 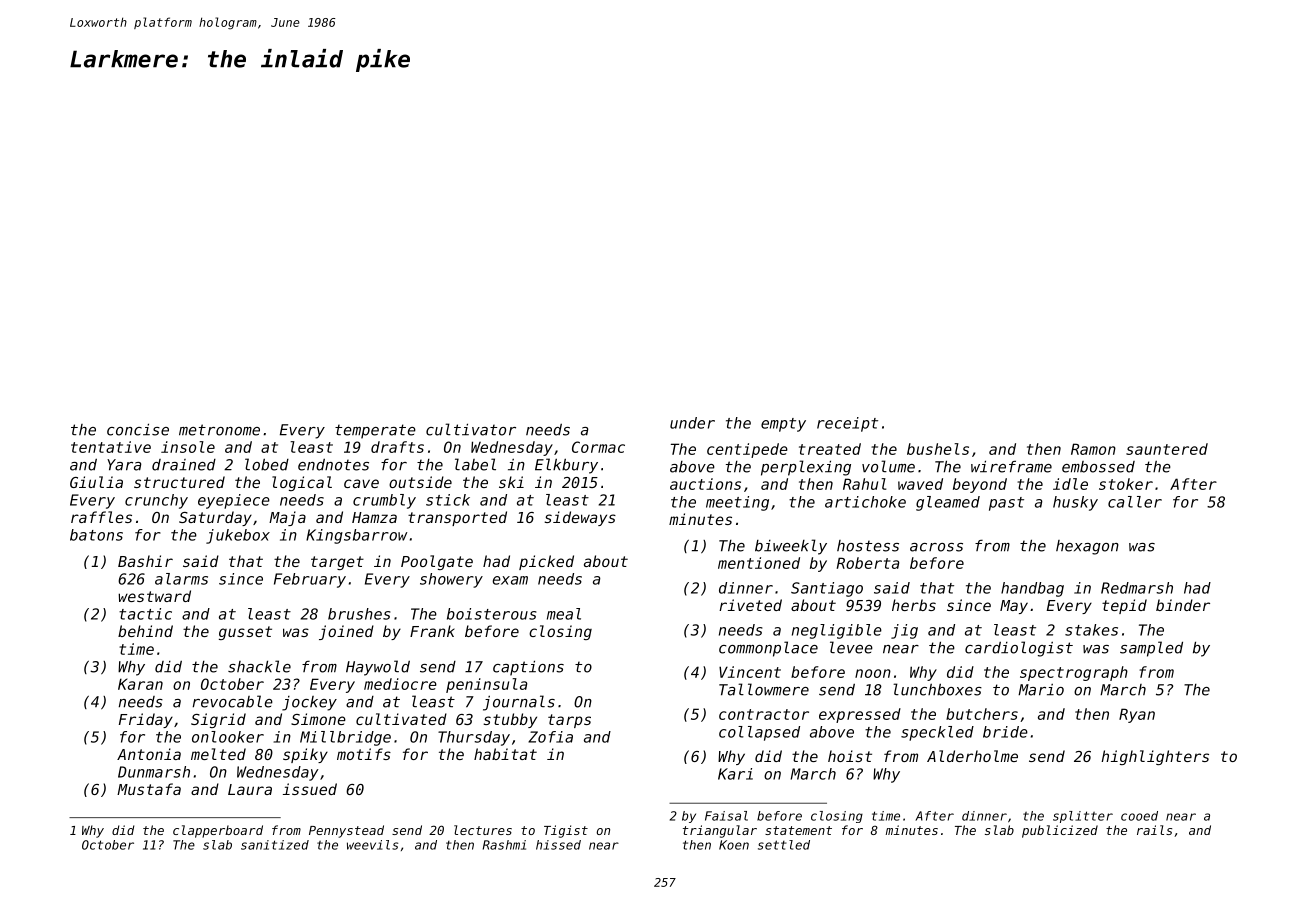 What do you see at coordinates (747, 450) in the screenshot?
I see `centipede` at bounding box center [747, 450].
